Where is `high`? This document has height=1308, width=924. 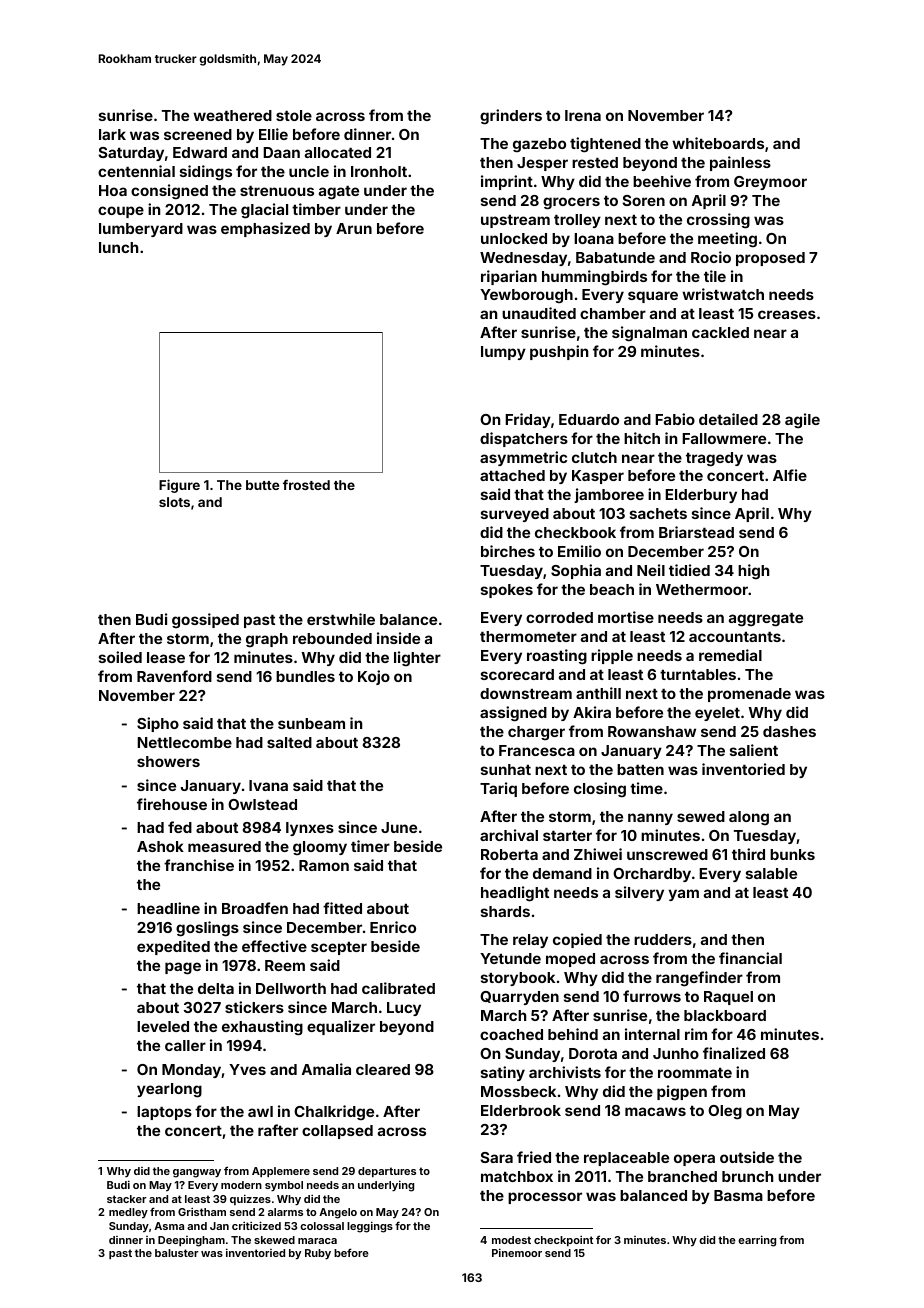 high is located at coordinates (753, 572).
